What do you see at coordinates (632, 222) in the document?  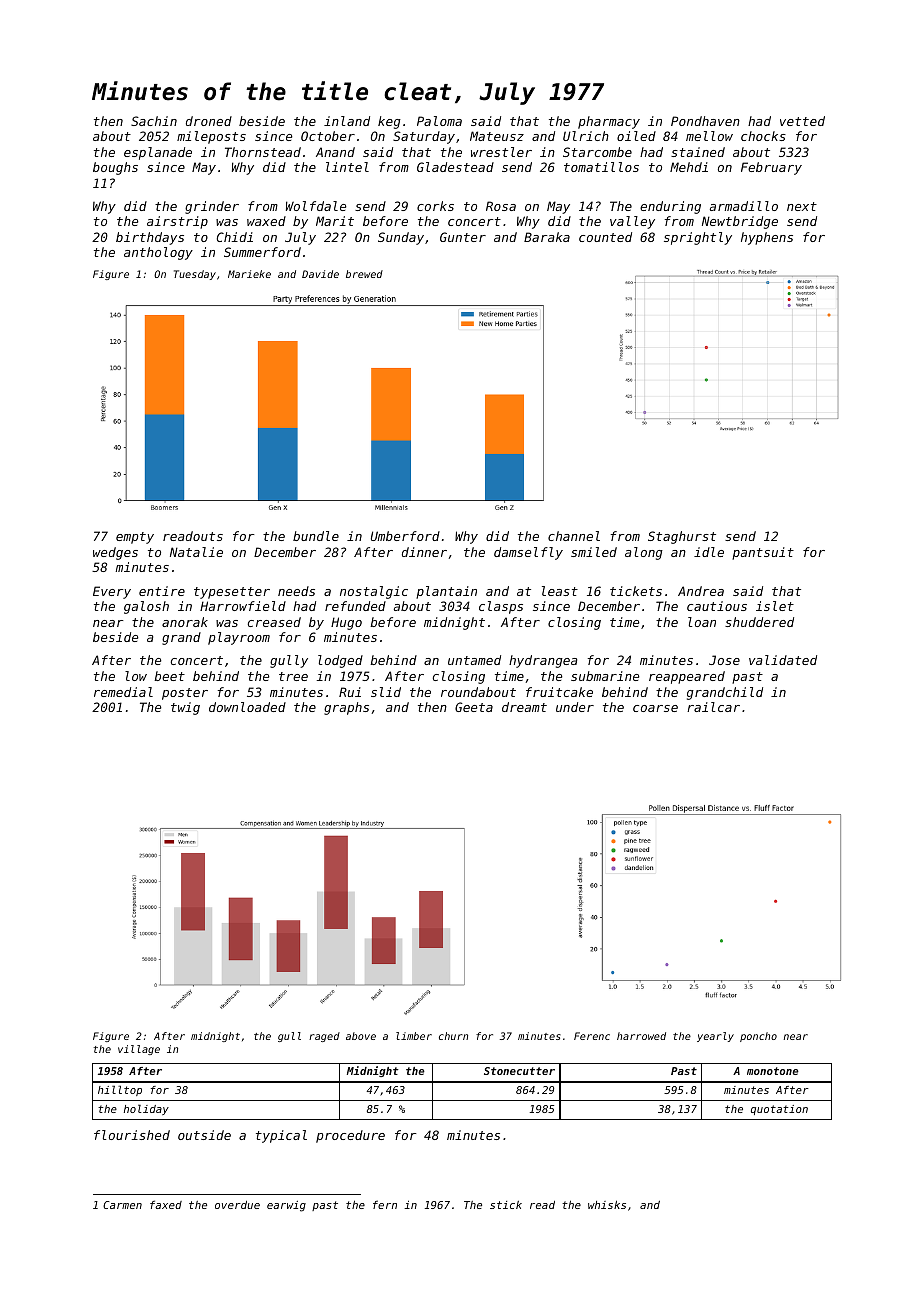 I see `valley` at bounding box center [632, 222].
